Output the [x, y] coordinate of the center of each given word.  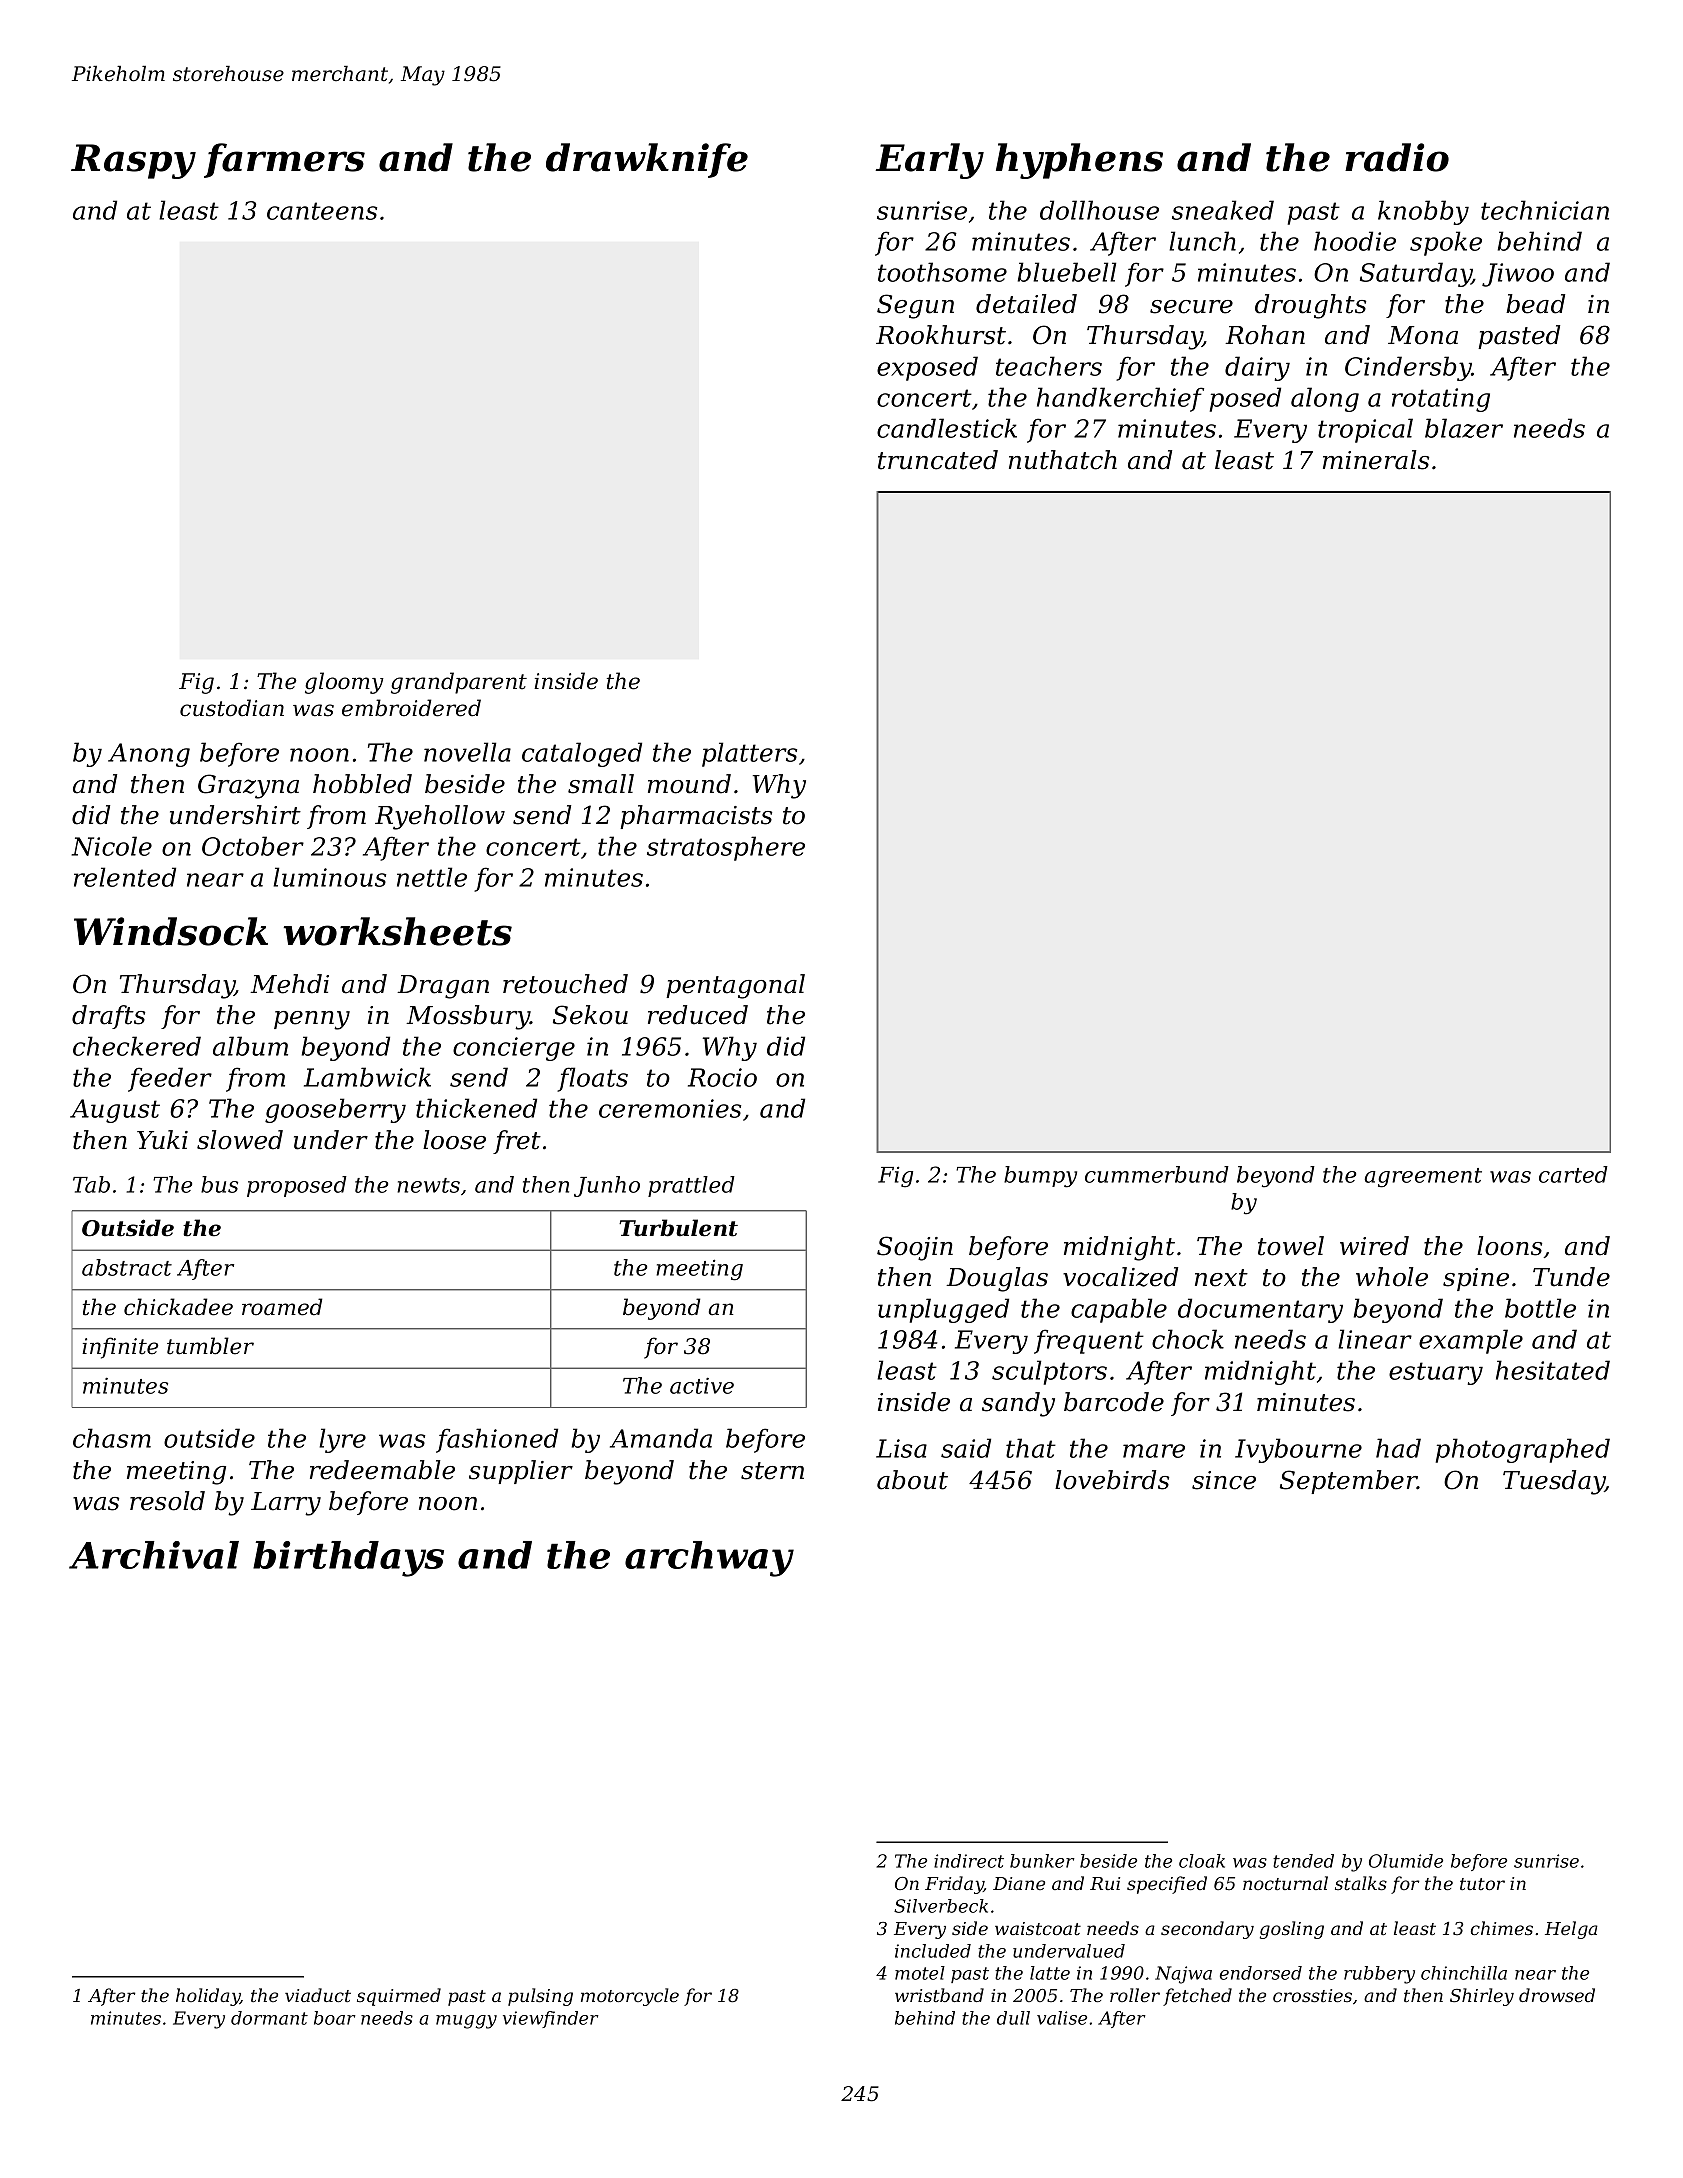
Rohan [1265, 335]
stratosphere [726, 848]
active [702, 1386]
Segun [915, 306]
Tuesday [1554, 1482]
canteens [322, 211]
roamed [282, 1307]
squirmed [399, 1997]
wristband [939, 1995]
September [1348, 1482]
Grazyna [248, 786]
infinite [120, 1348]
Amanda [661, 1438]
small [601, 784]
